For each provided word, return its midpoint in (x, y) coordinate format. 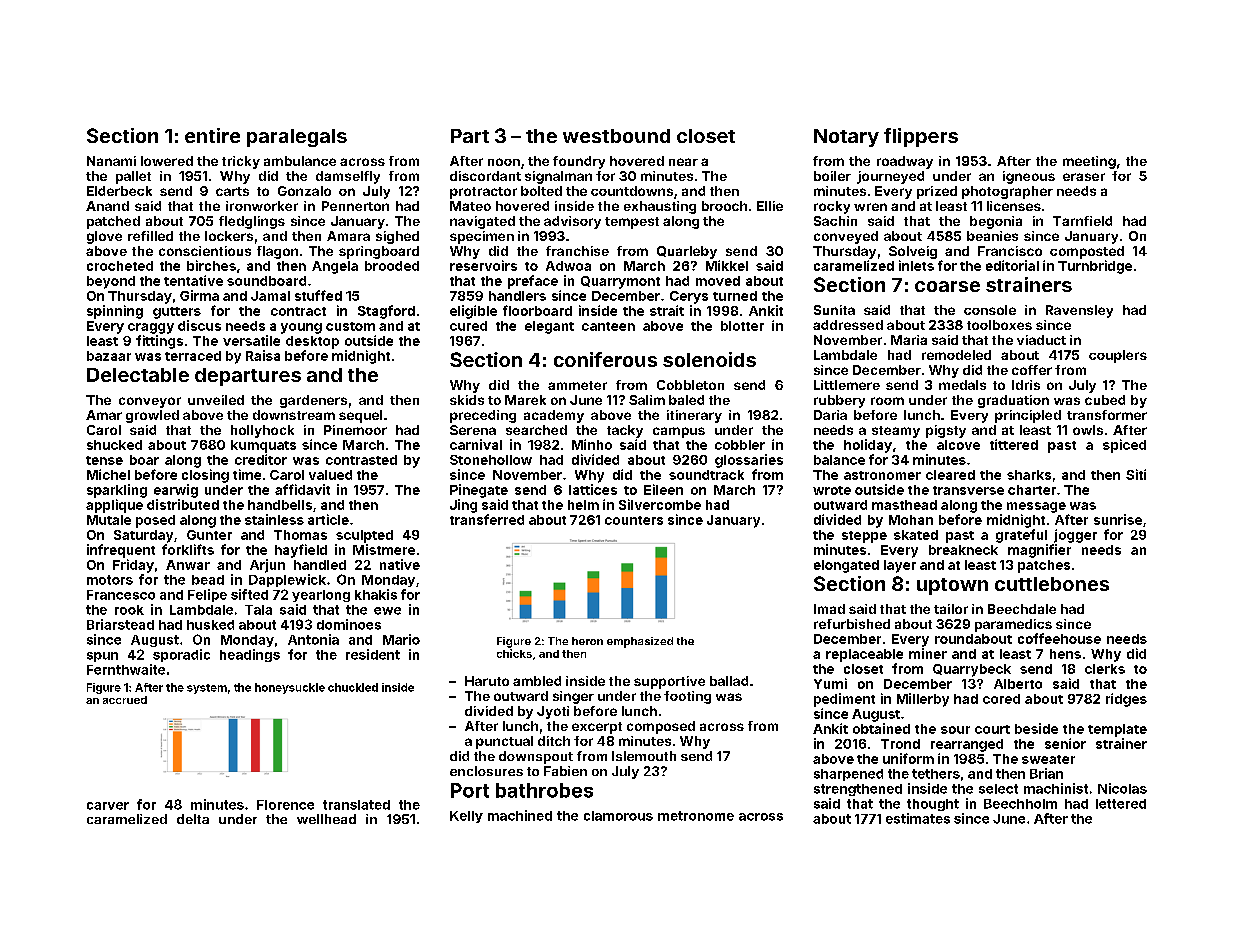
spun (102, 657)
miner (928, 653)
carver (108, 806)
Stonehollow (491, 460)
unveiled (216, 400)
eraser (1084, 177)
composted (1087, 252)
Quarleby (687, 252)
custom (350, 326)
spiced (1124, 446)
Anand (107, 206)
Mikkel (727, 265)
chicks (514, 653)
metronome (696, 816)
